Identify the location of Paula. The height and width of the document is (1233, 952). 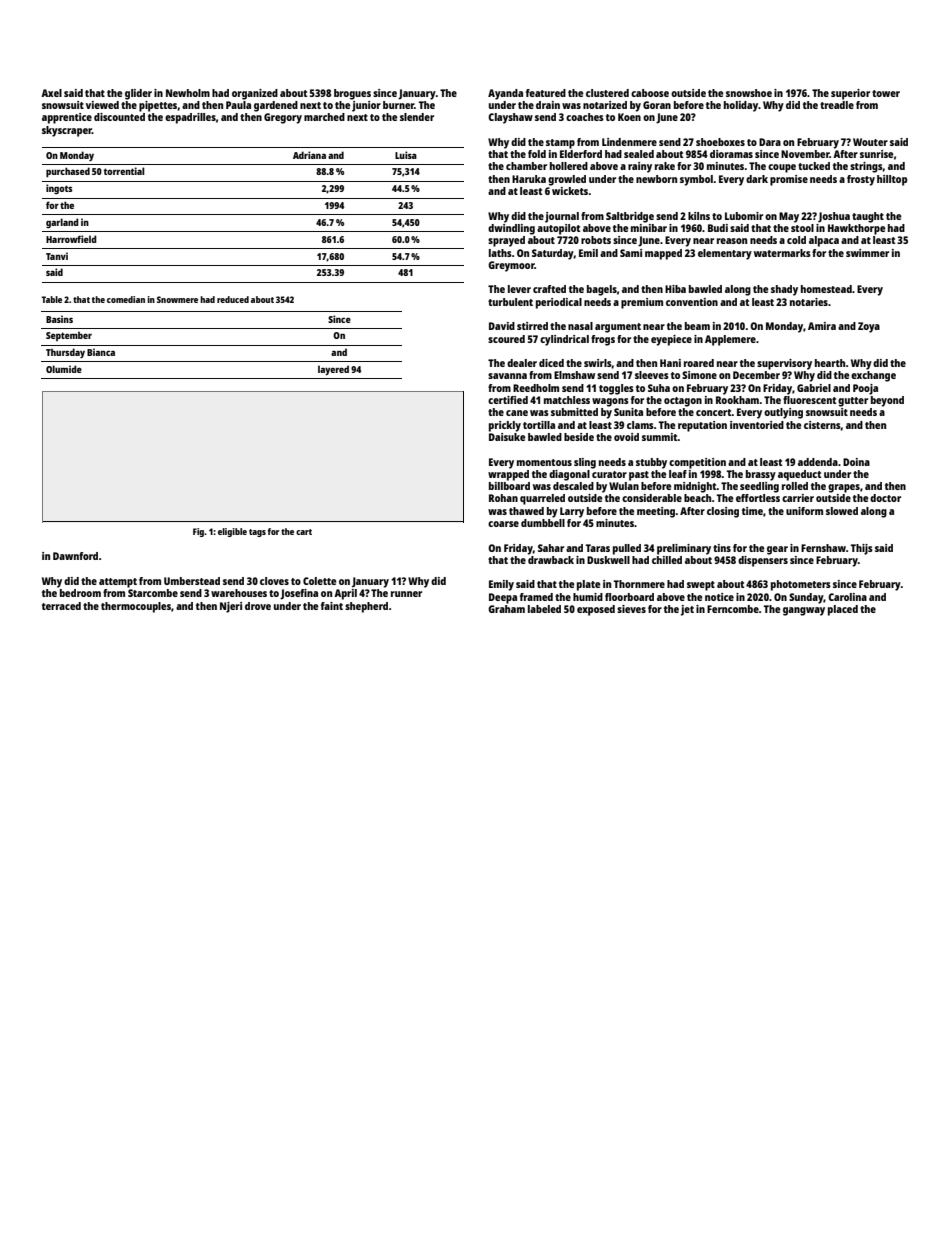
(238, 105).
